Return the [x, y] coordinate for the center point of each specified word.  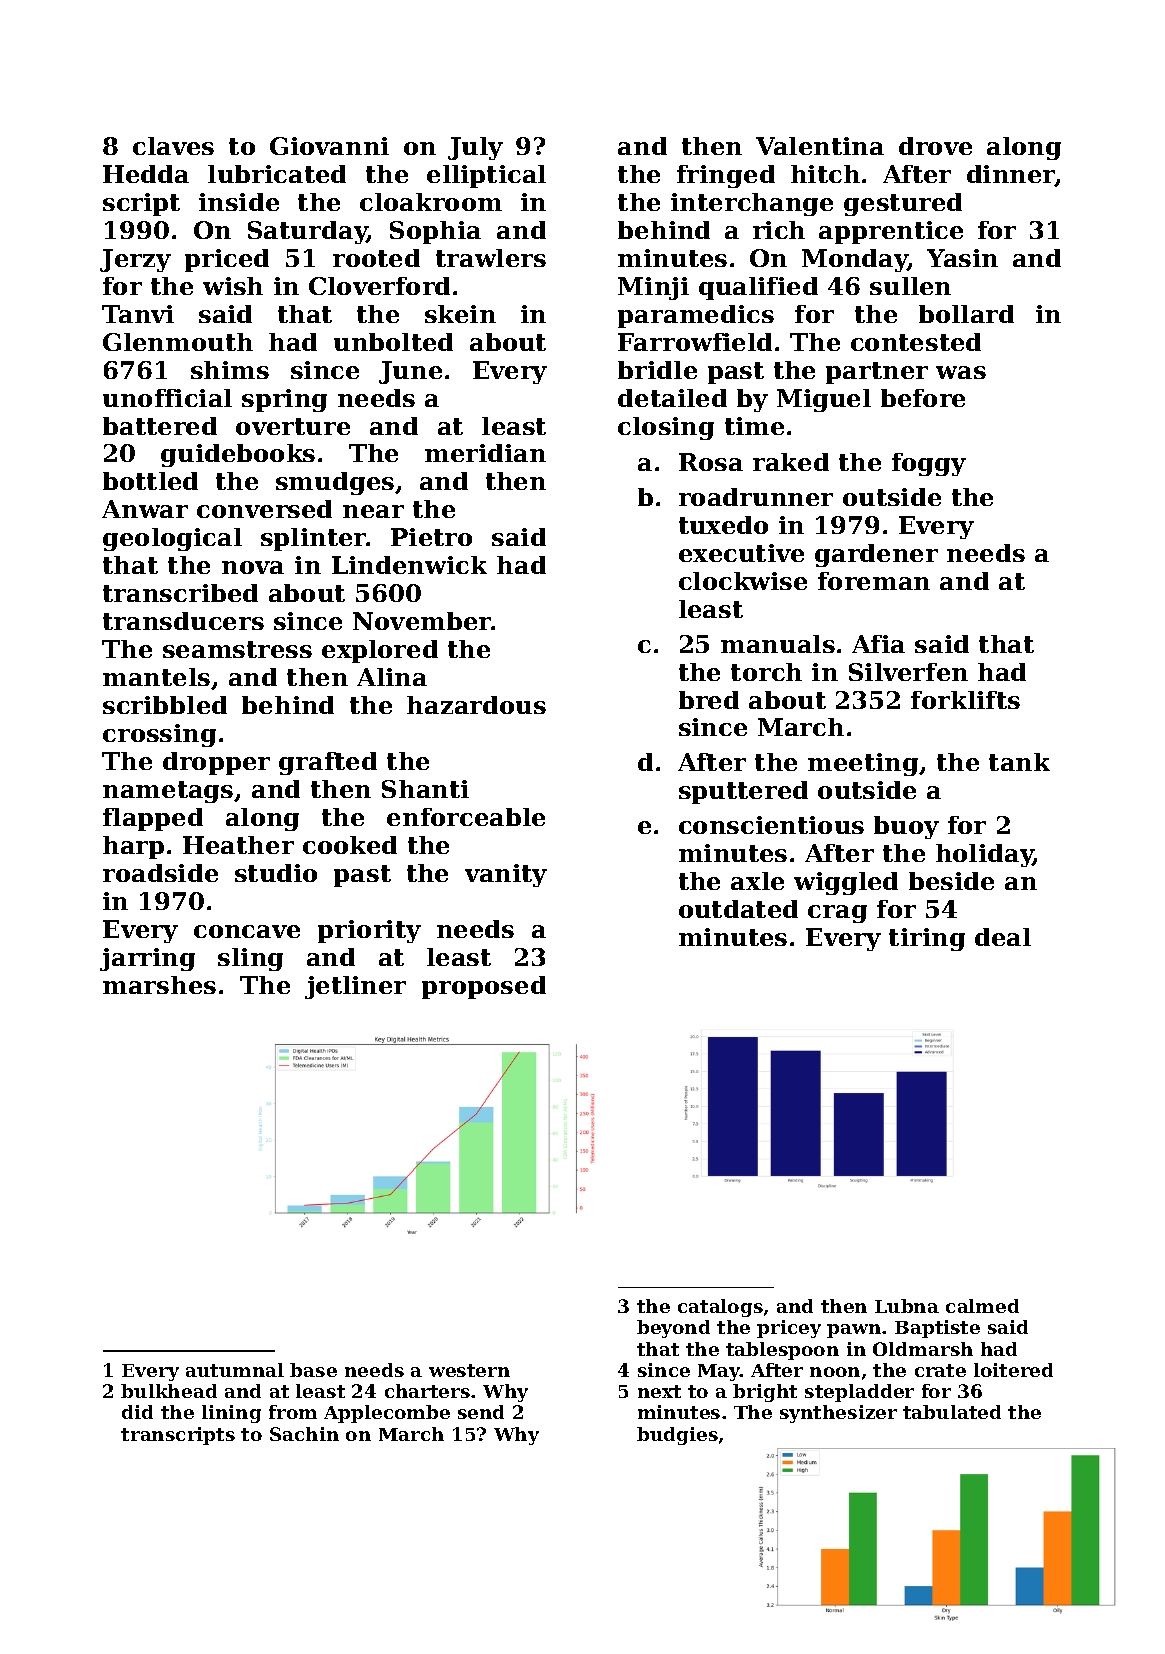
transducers [183, 621]
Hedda [146, 174]
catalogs [720, 1308]
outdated [738, 909]
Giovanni [329, 146]
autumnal [235, 1370]
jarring [147, 959]
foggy [929, 464]
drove [935, 146]
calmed [982, 1306]
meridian [485, 453]
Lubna [907, 1306]
